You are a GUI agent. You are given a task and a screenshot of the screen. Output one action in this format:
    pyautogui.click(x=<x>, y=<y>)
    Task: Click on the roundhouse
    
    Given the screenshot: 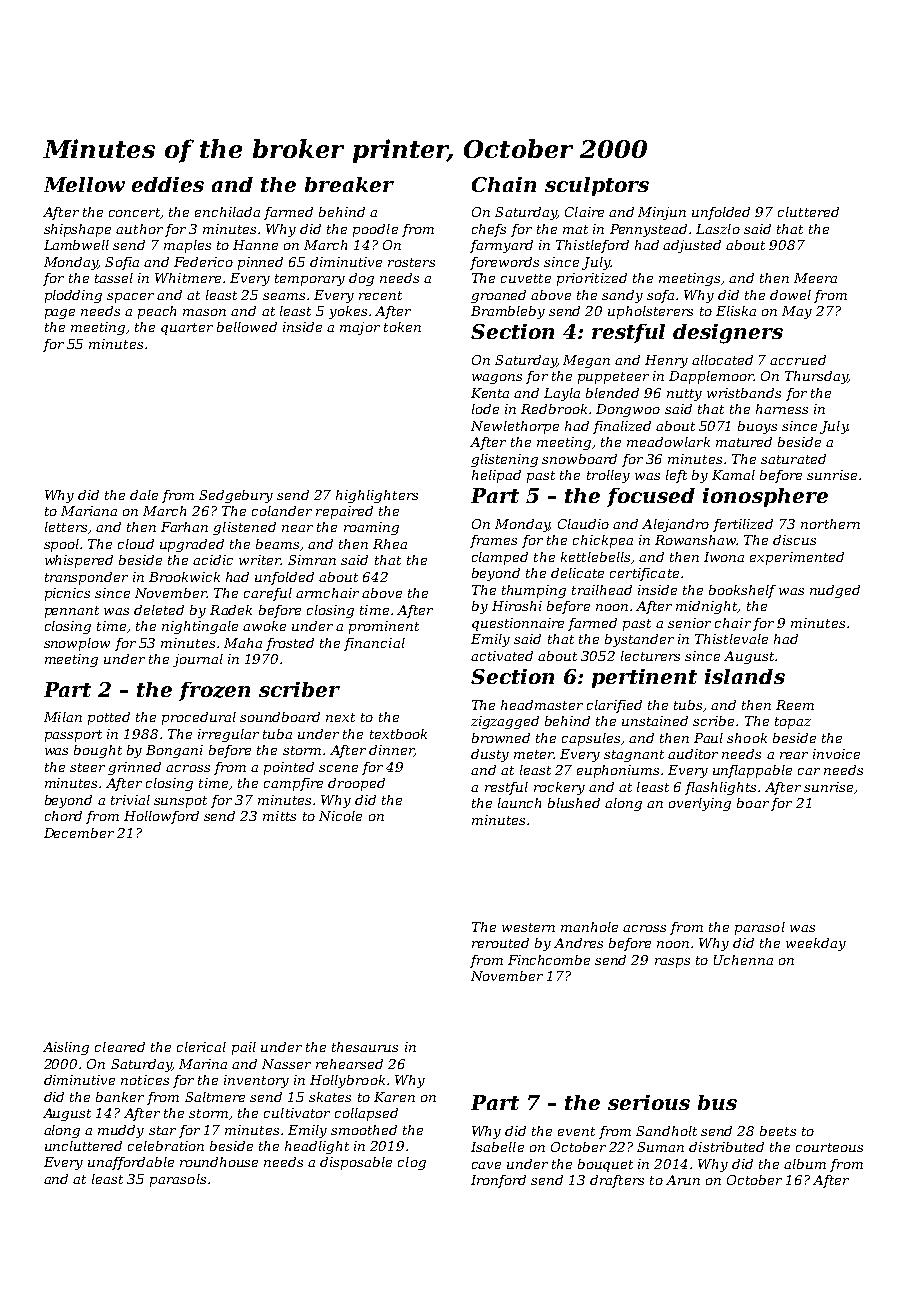 What is the action you would take?
    pyautogui.click(x=219, y=1162)
